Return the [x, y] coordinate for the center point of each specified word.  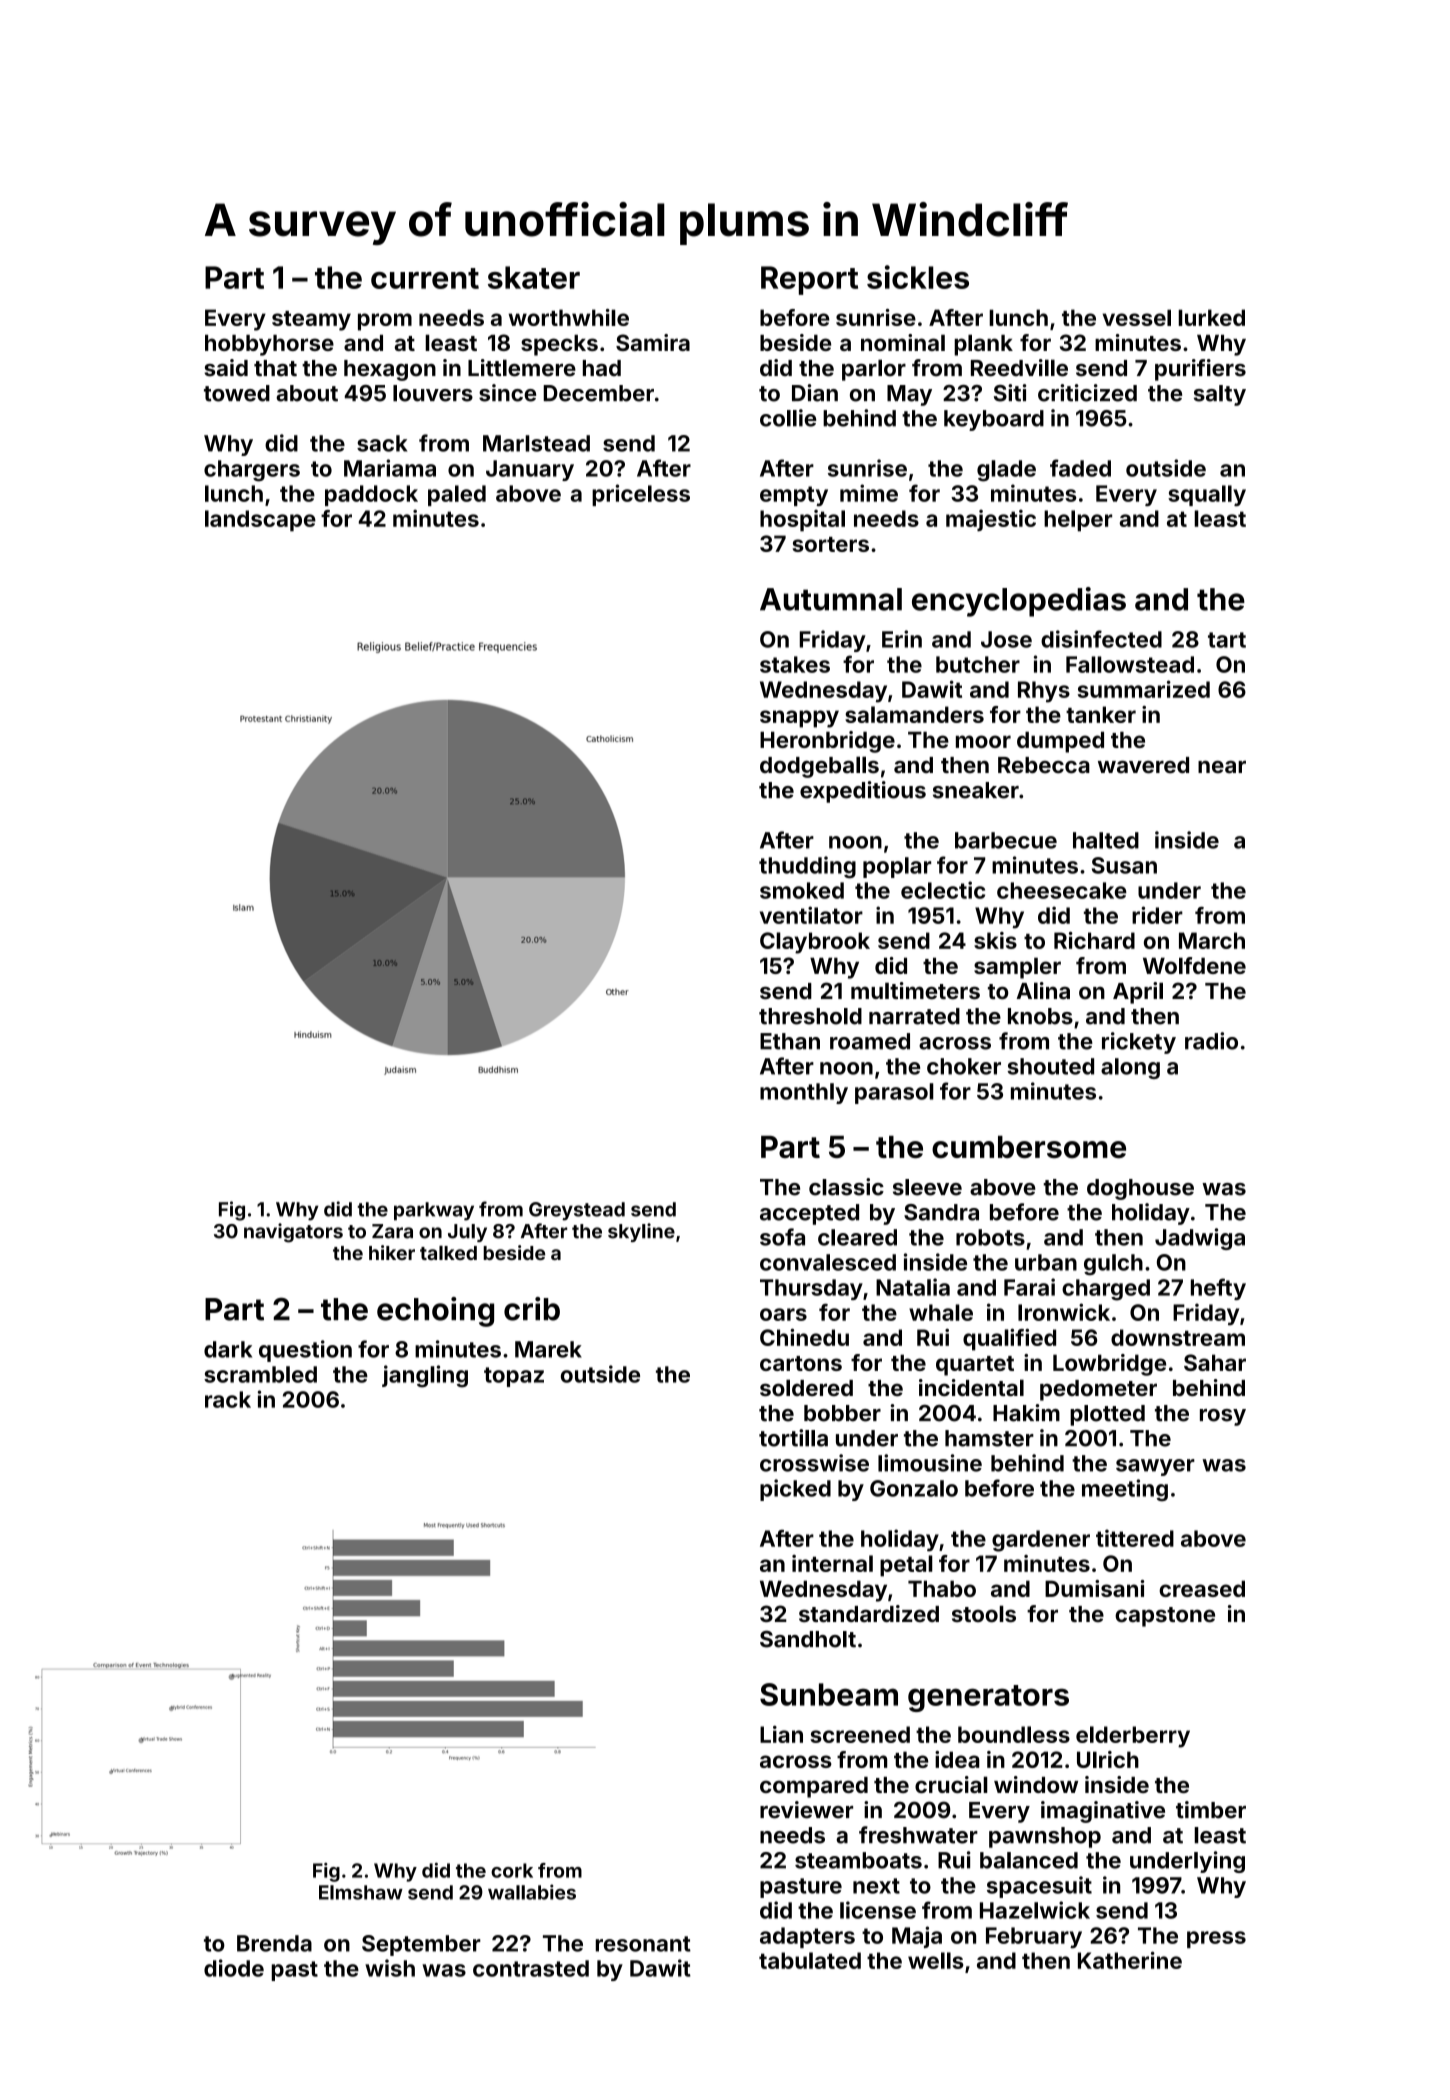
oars [783, 1314]
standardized [869, 1613]
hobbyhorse [269, 345]
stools [984, 1613]
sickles [918, 277]
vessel [1136, 317]
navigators [293, 1233]
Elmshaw [361, 1892]
